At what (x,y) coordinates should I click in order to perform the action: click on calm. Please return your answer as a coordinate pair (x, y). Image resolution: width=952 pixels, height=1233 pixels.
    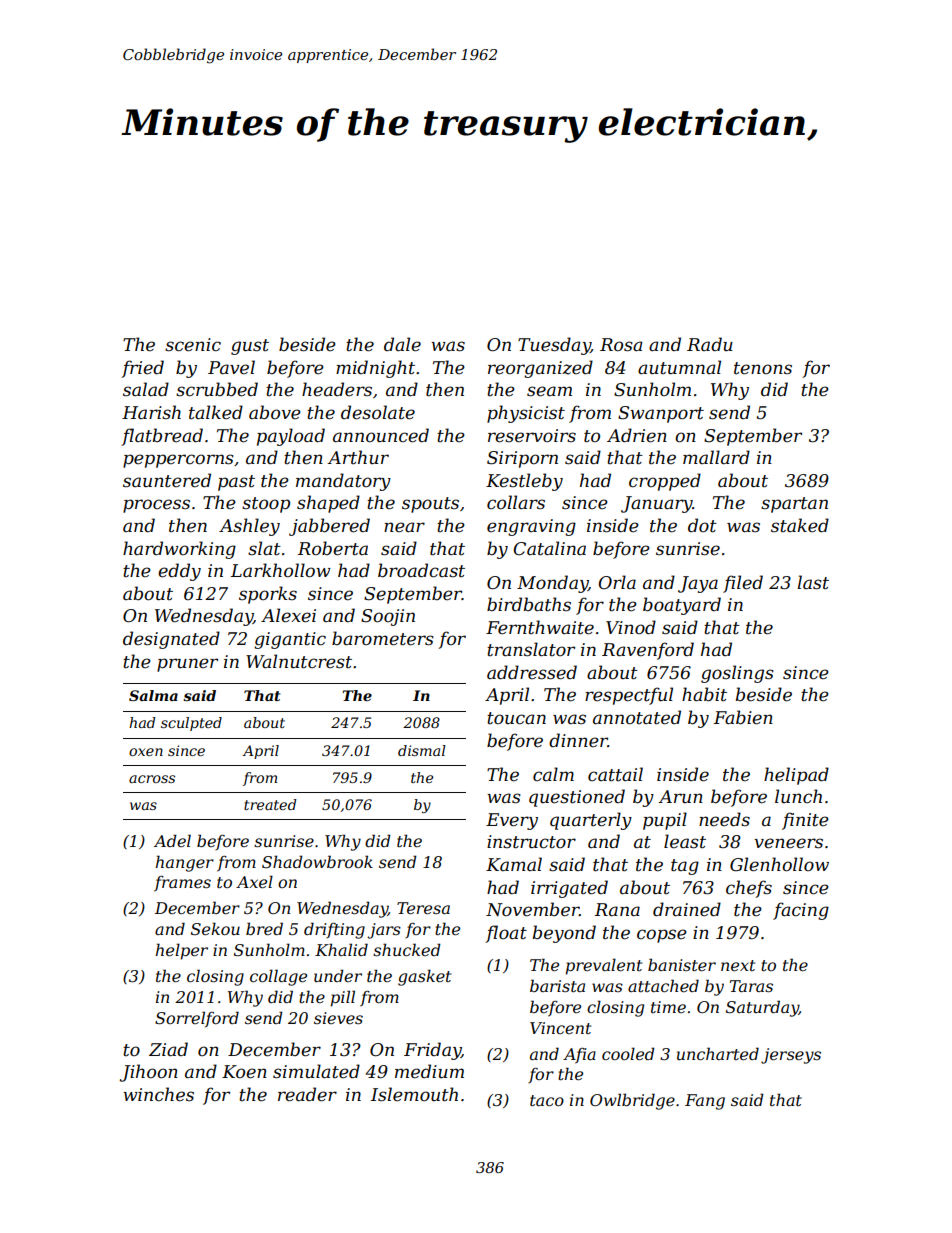
    Looking at the image, I should click on (553, 774).
